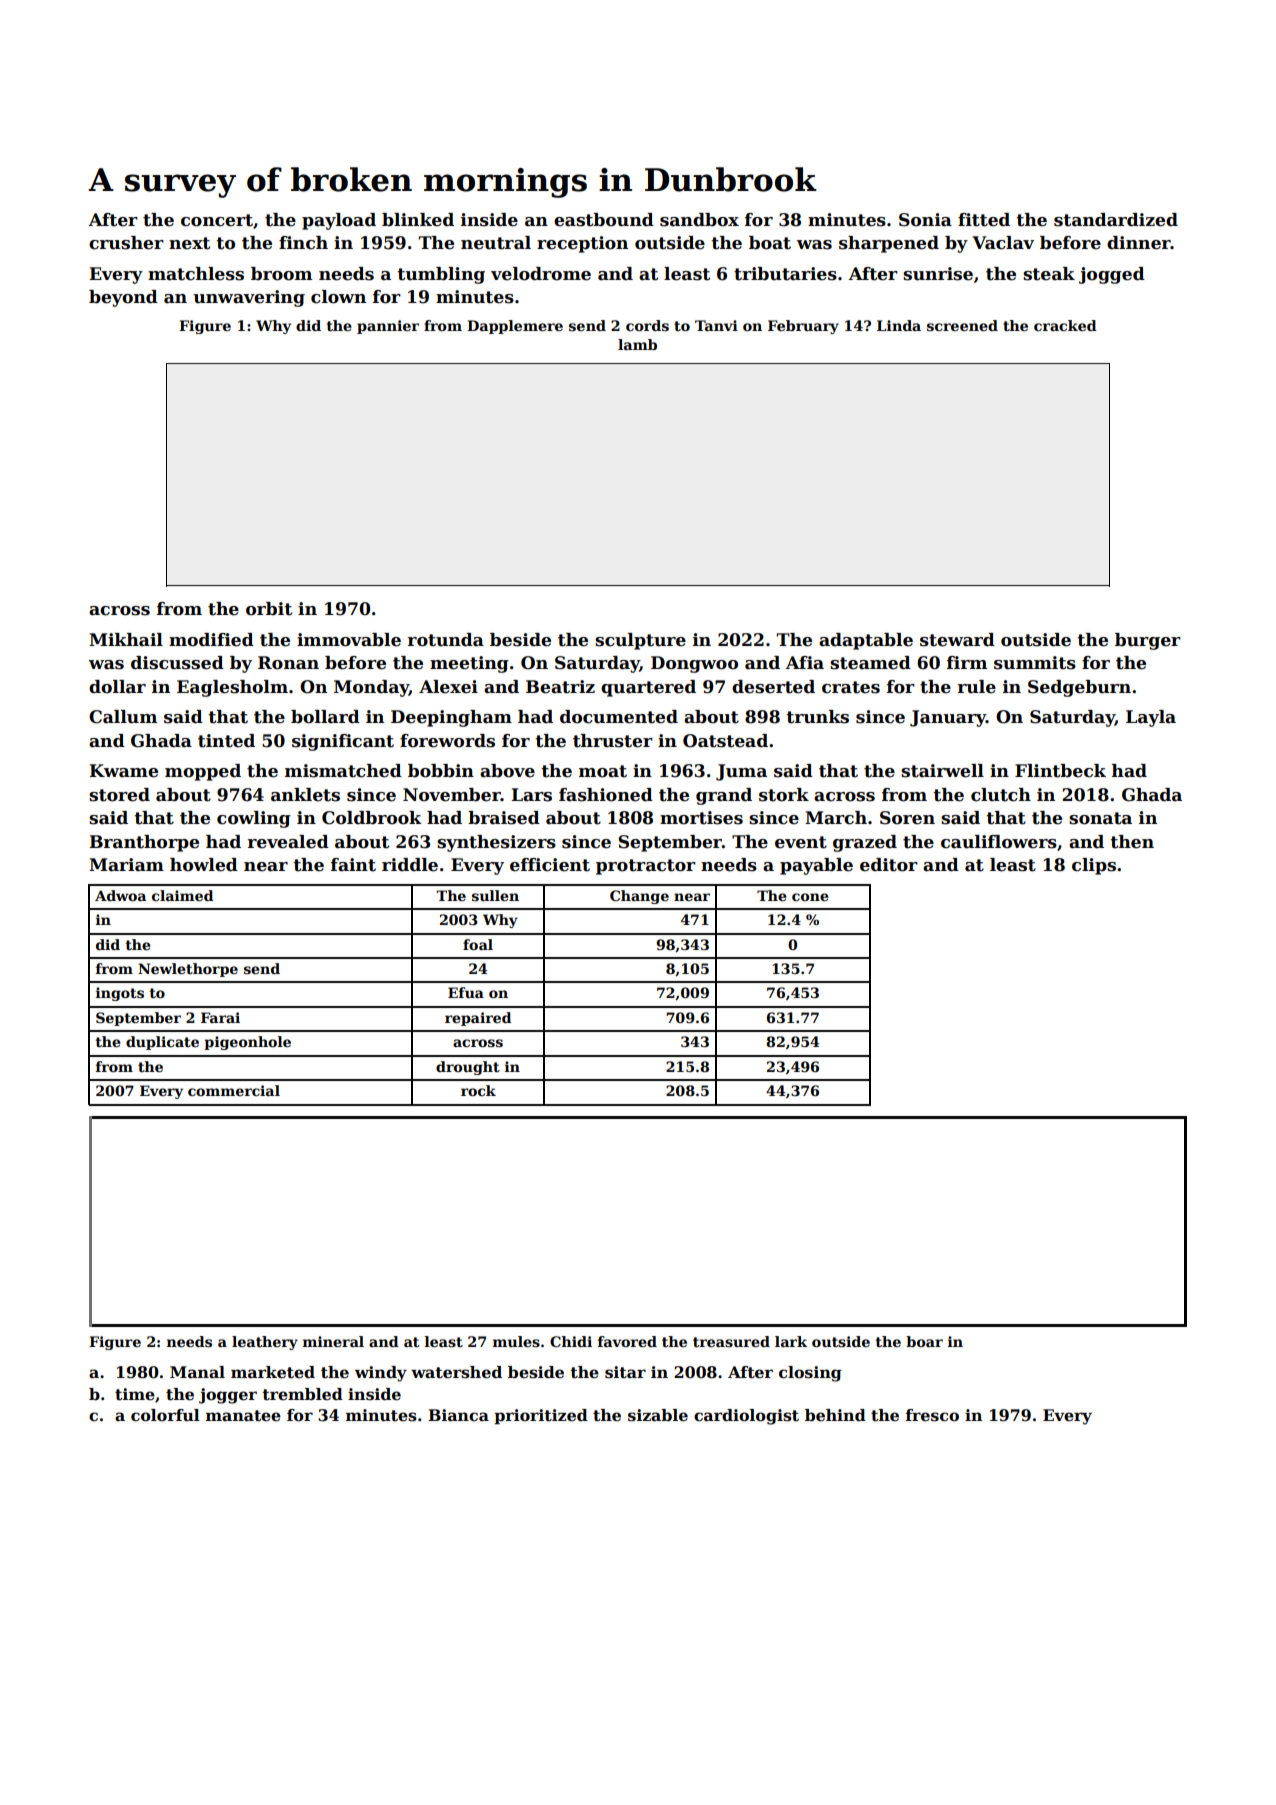 The width and height of the screenshot is (1276, 1805). Describe the element at coordinates (866, 641) in the screenshot. I see `adaptable` at that location.
